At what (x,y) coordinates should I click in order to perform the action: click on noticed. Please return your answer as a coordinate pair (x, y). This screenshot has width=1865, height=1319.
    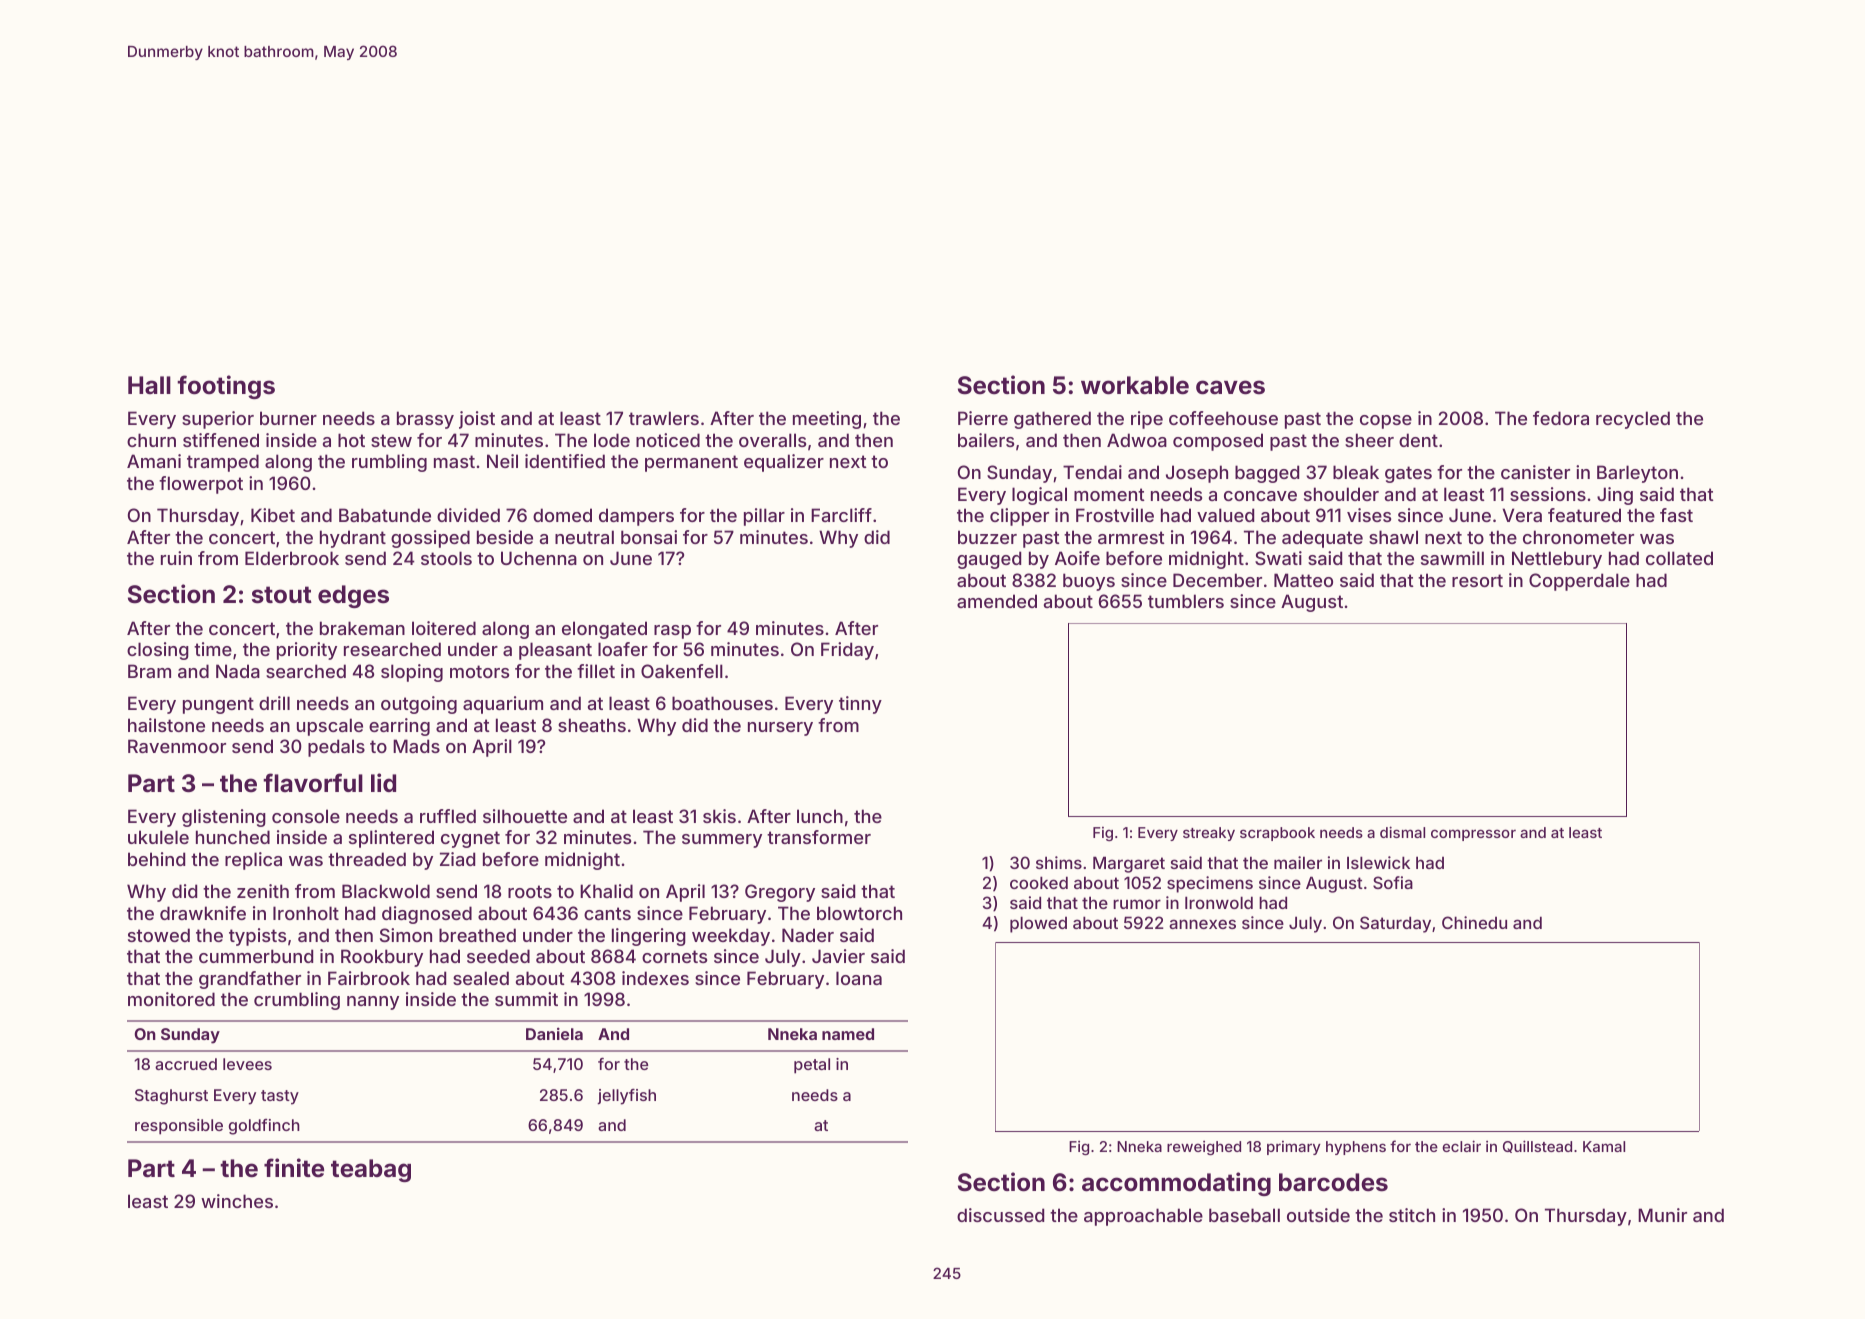
    Looking at the image, I should click on (668, 440).
